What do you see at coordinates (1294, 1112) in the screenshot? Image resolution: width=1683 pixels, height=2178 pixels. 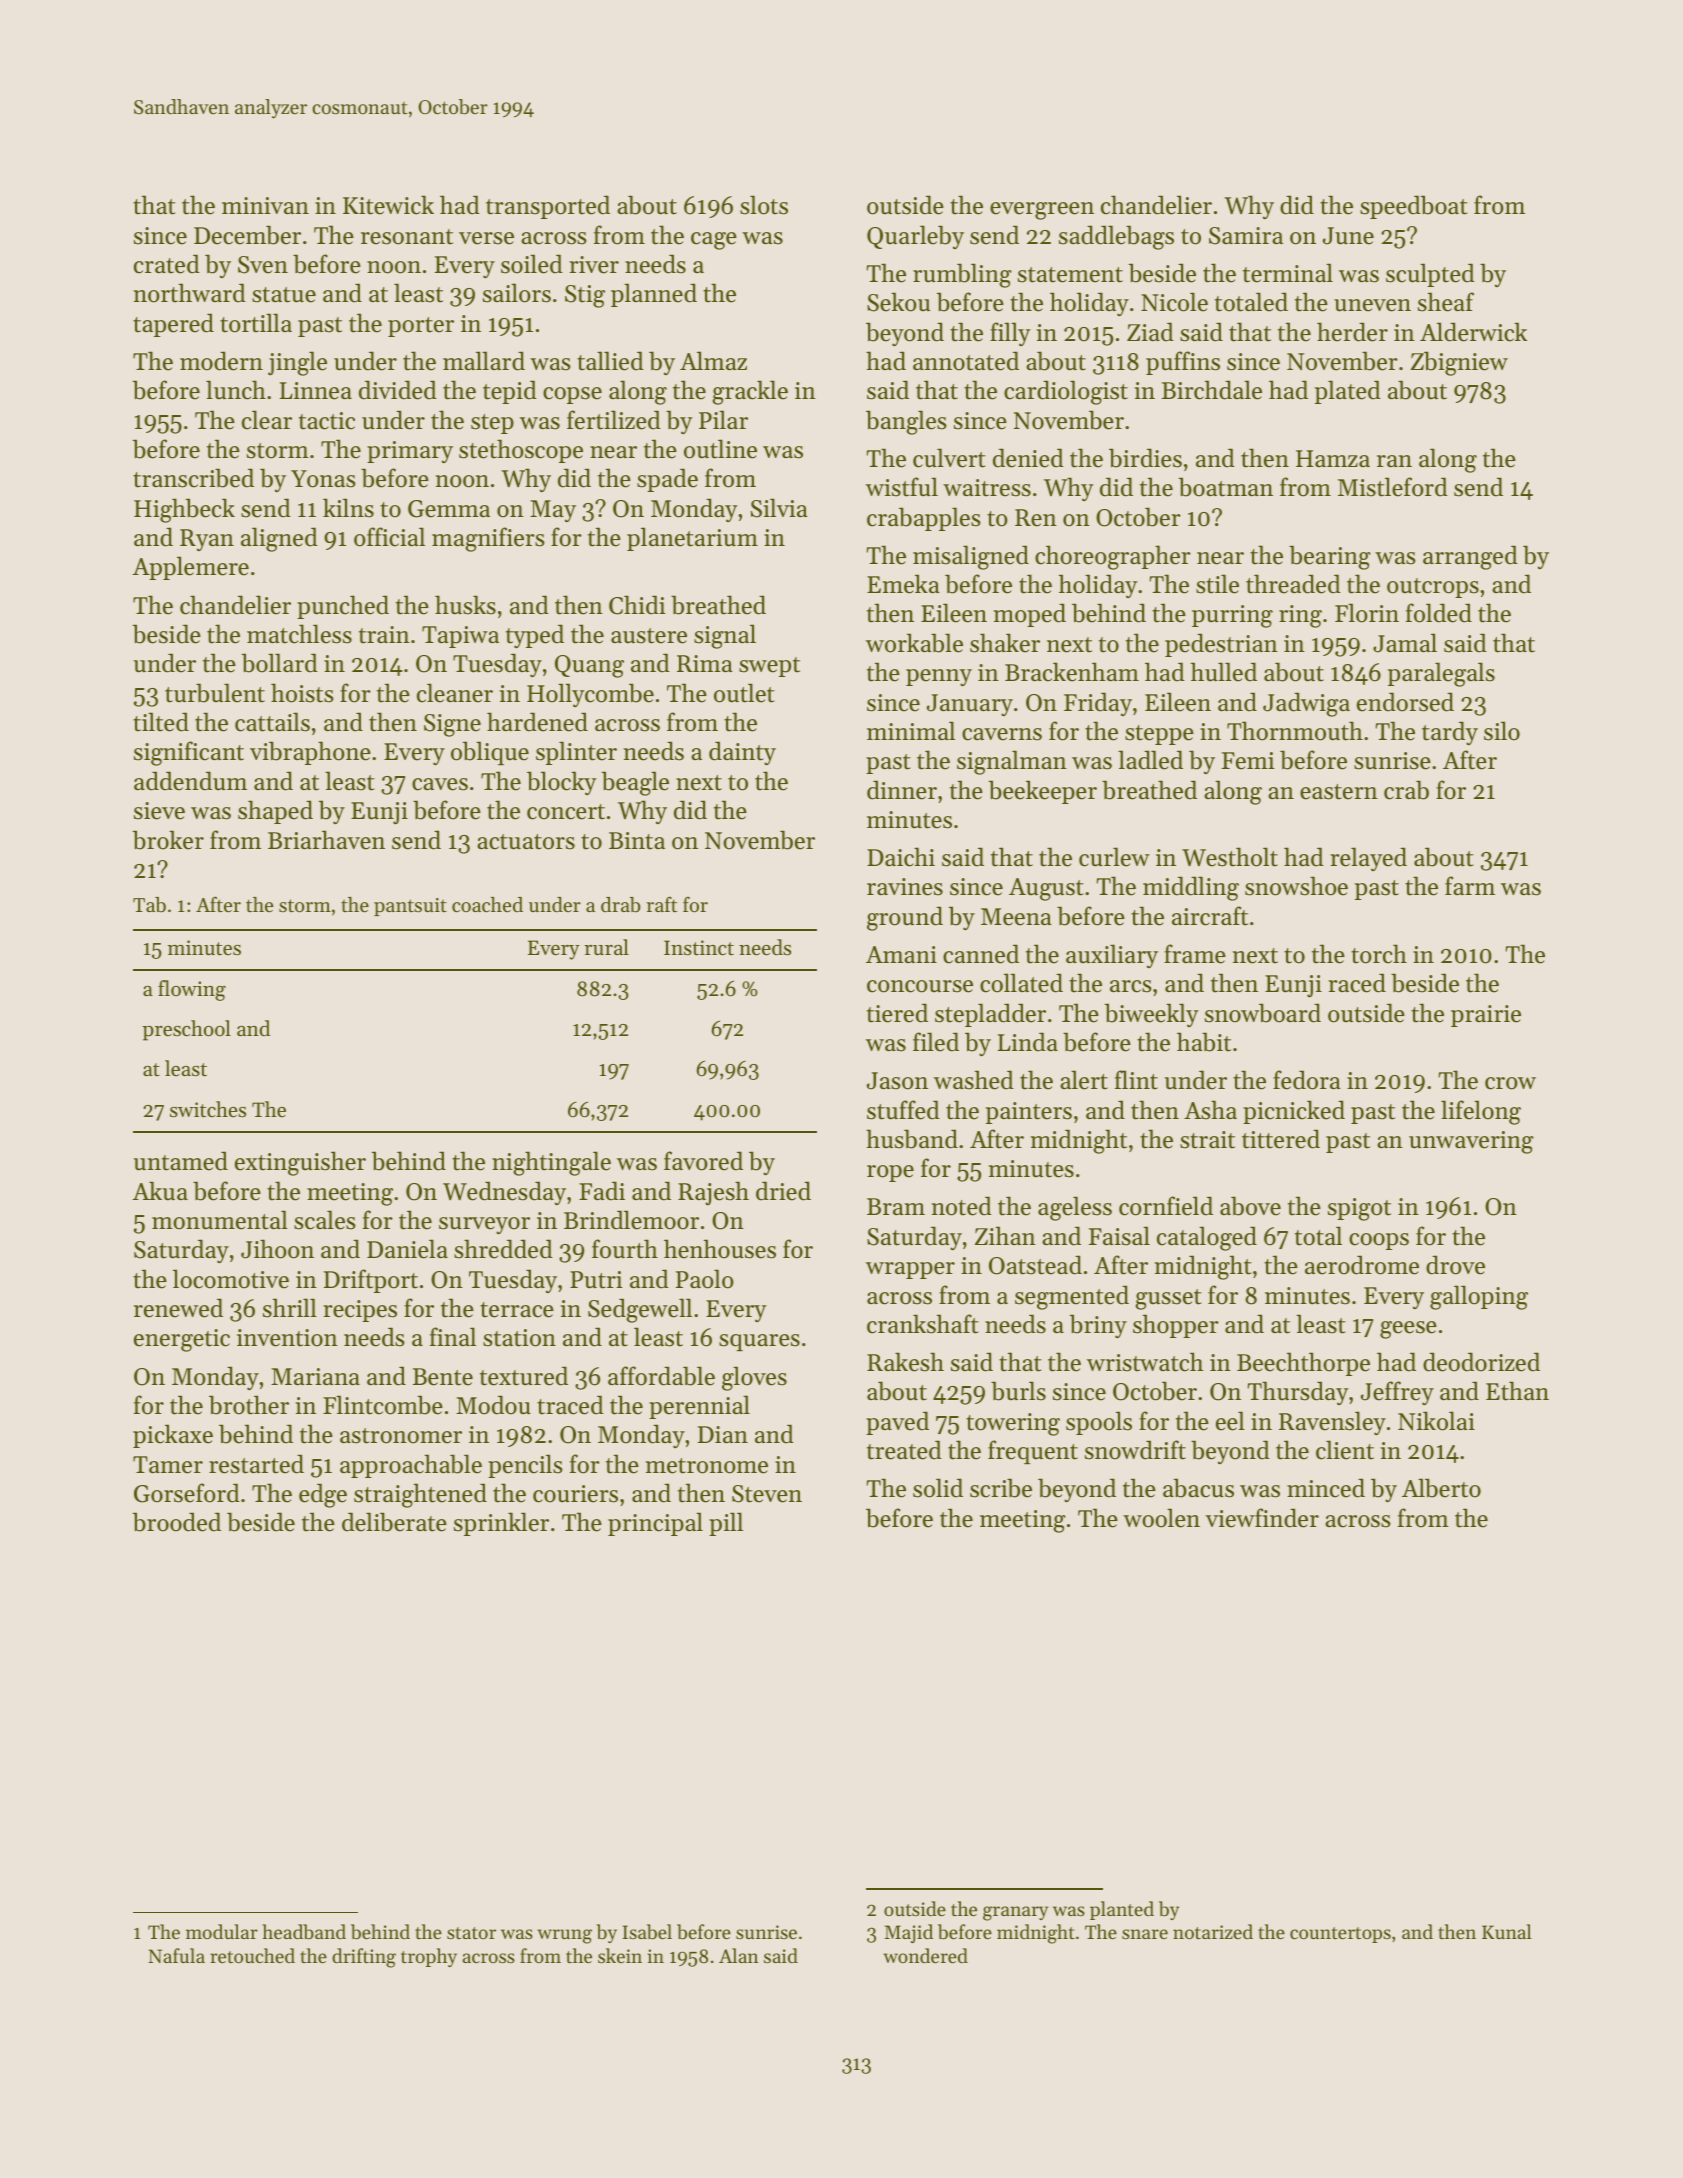 I see `picnicked` at bounding box center [1294, 1112].
